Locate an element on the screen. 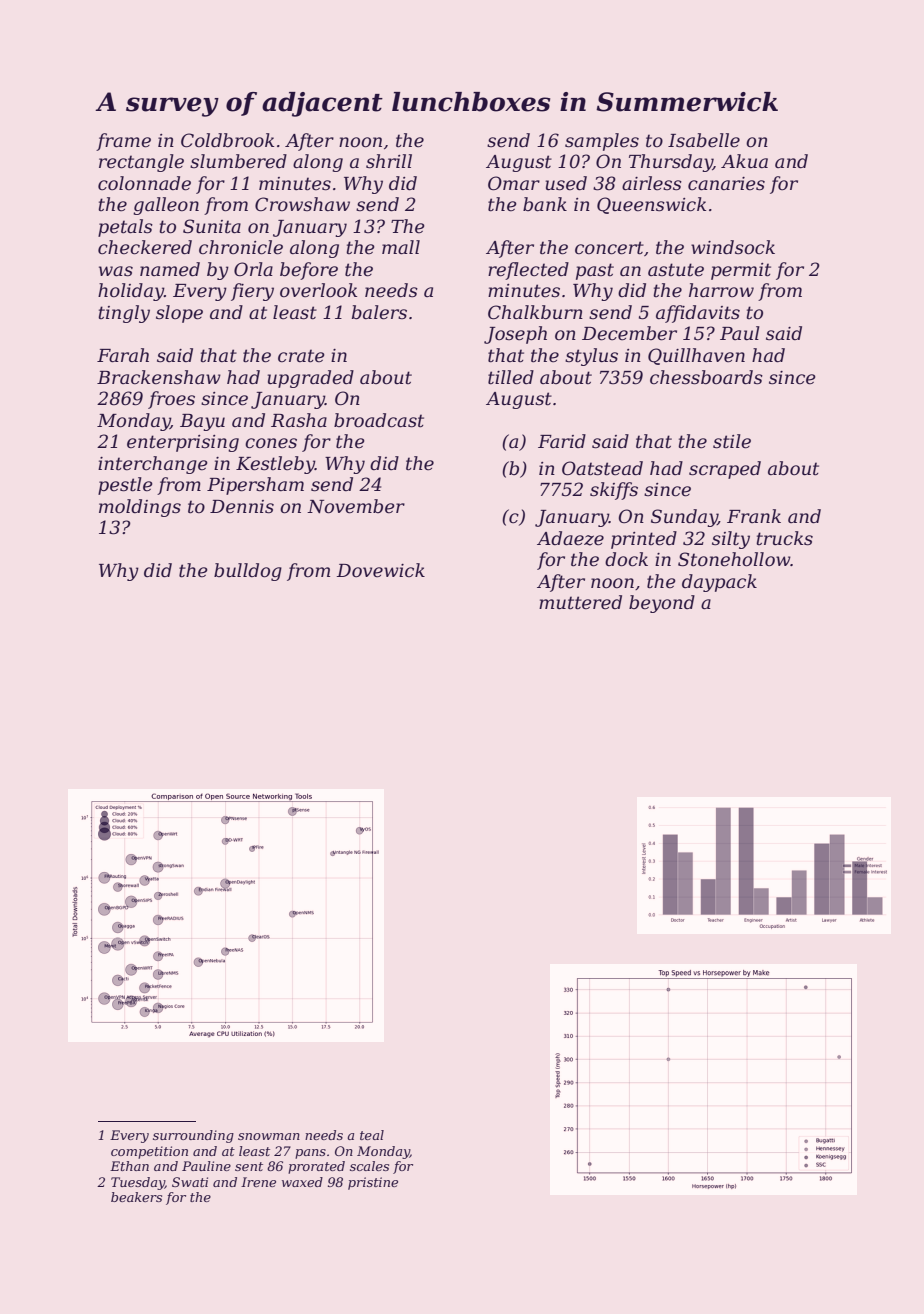  Isabelle is located at coordinates (704, 140).
